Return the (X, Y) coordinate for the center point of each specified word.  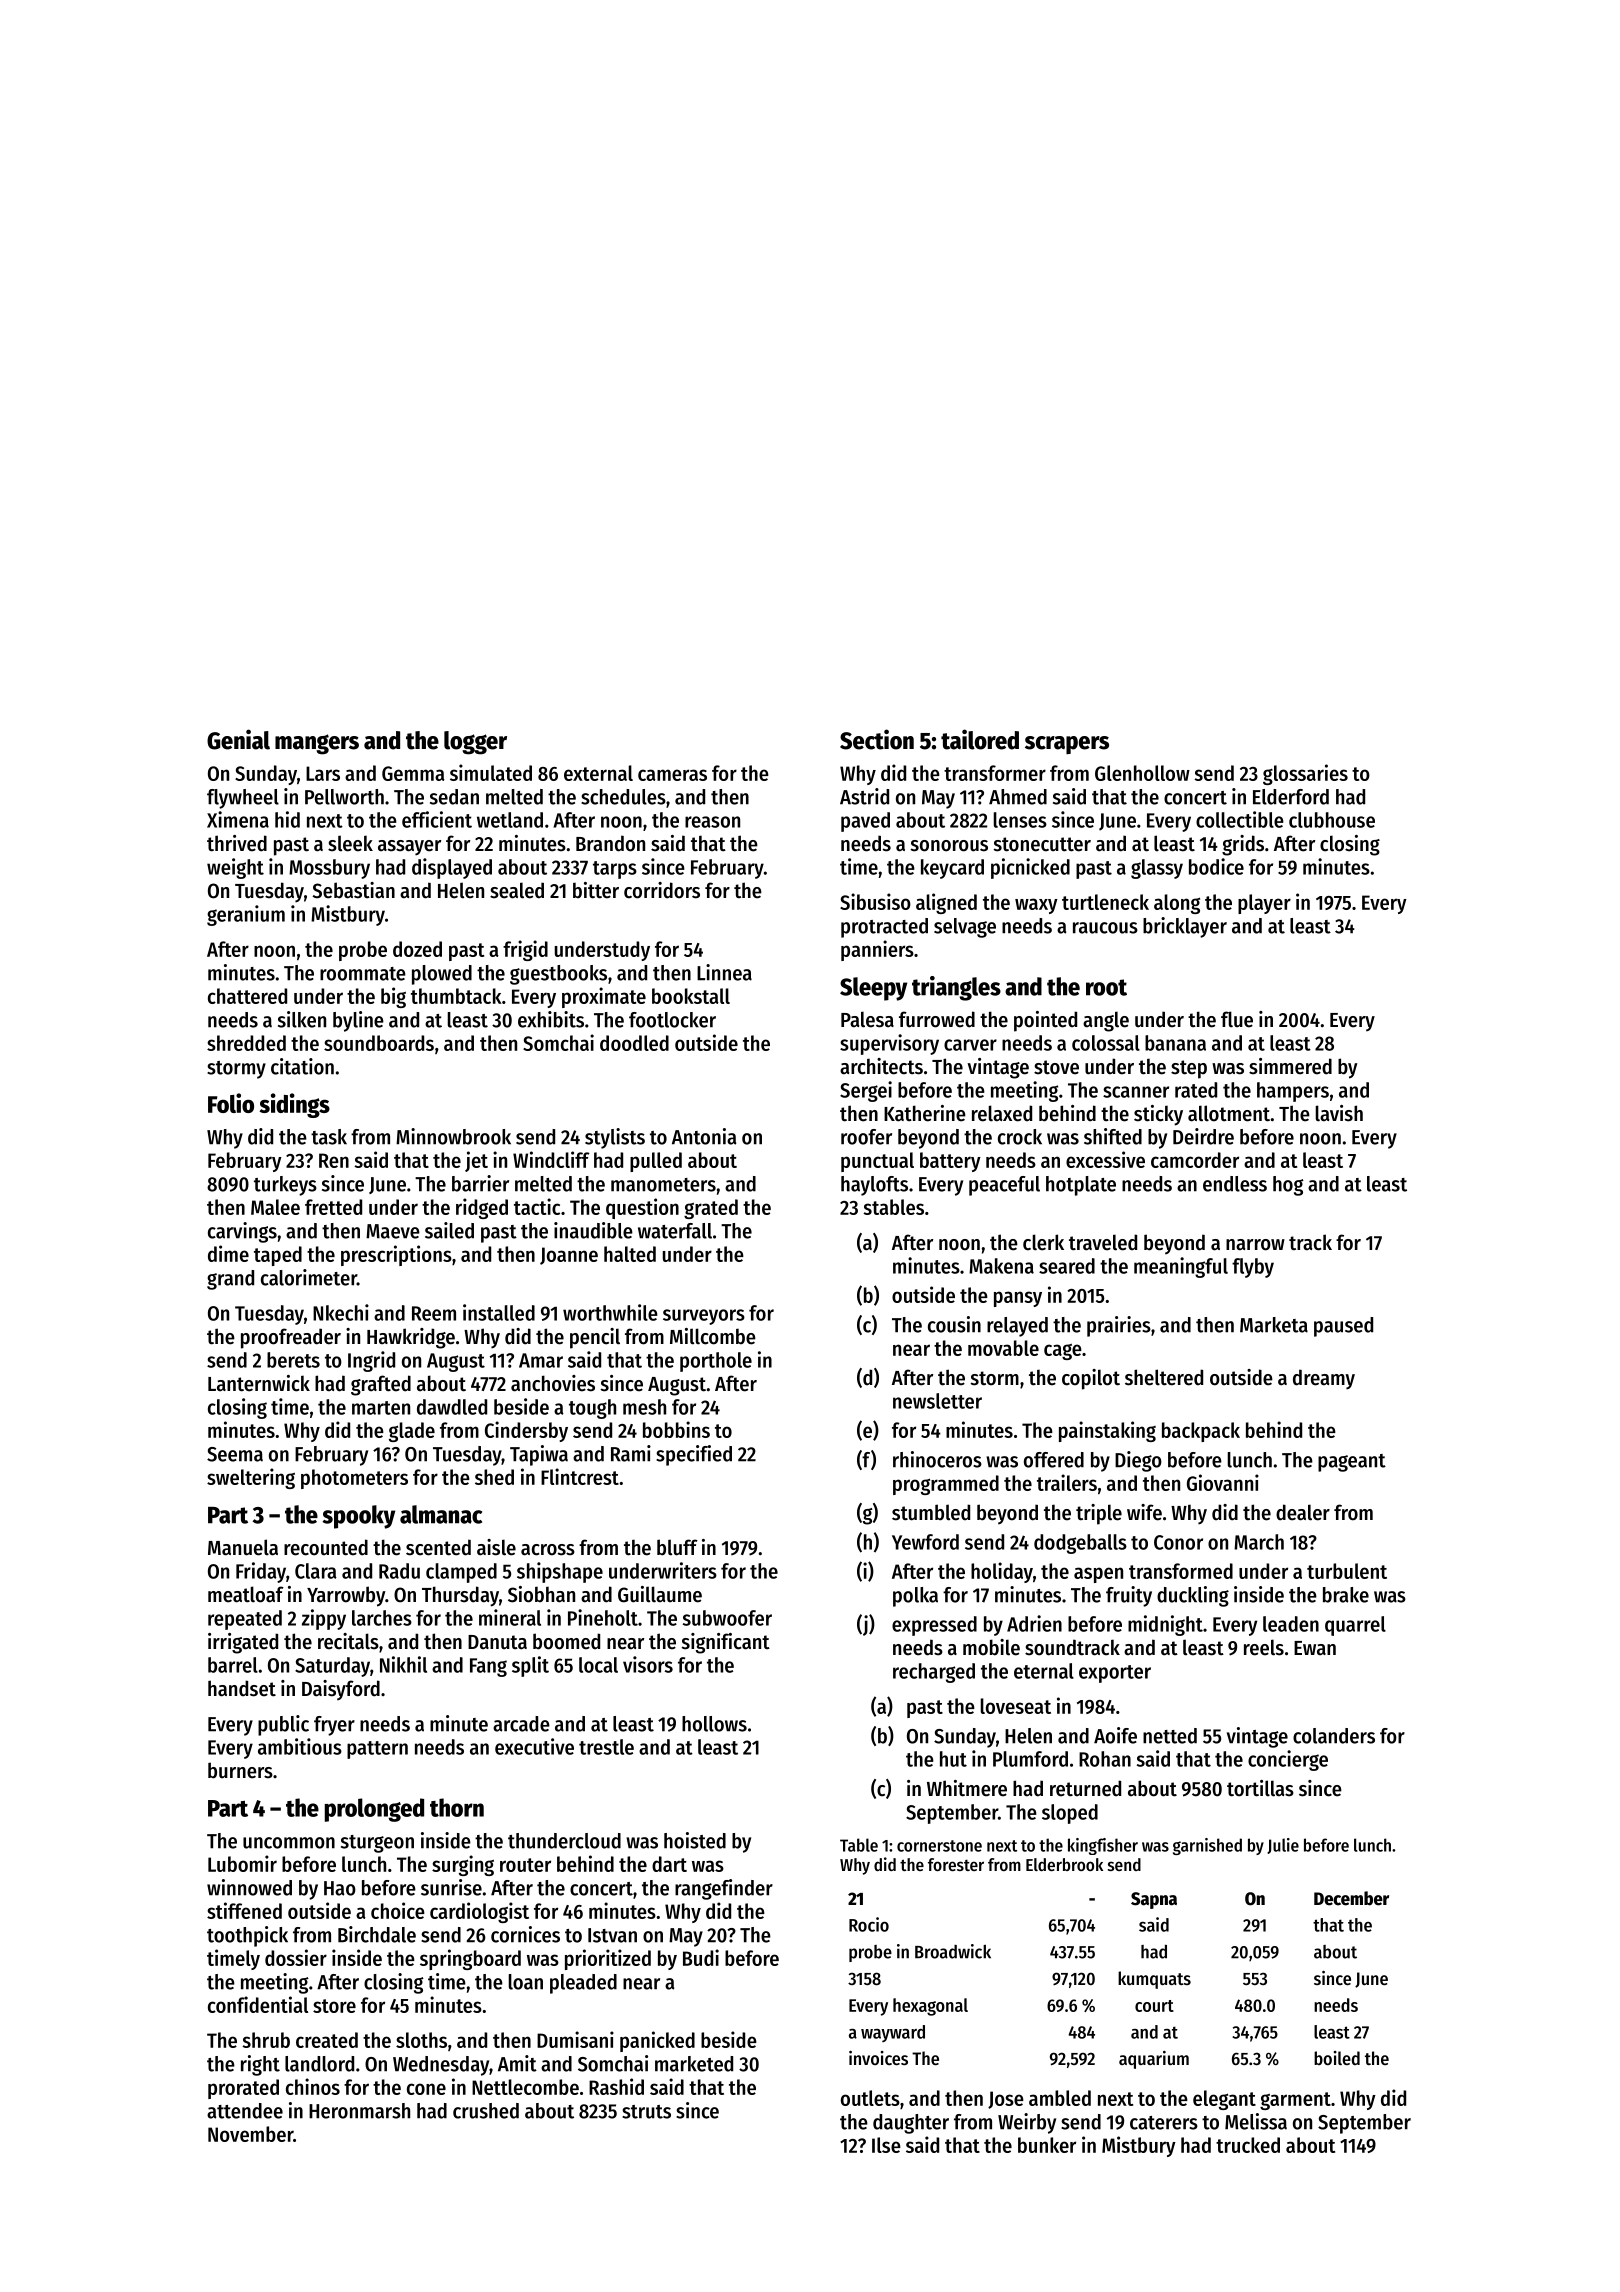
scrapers (1067, 745)
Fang (488, 1667)
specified (694, 1455)
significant (726, 1643)
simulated (491, 772)
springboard (470, 1959)
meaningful (1181, 1267)
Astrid (864, 796)
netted (1170, 1736)
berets (293, 1360)
